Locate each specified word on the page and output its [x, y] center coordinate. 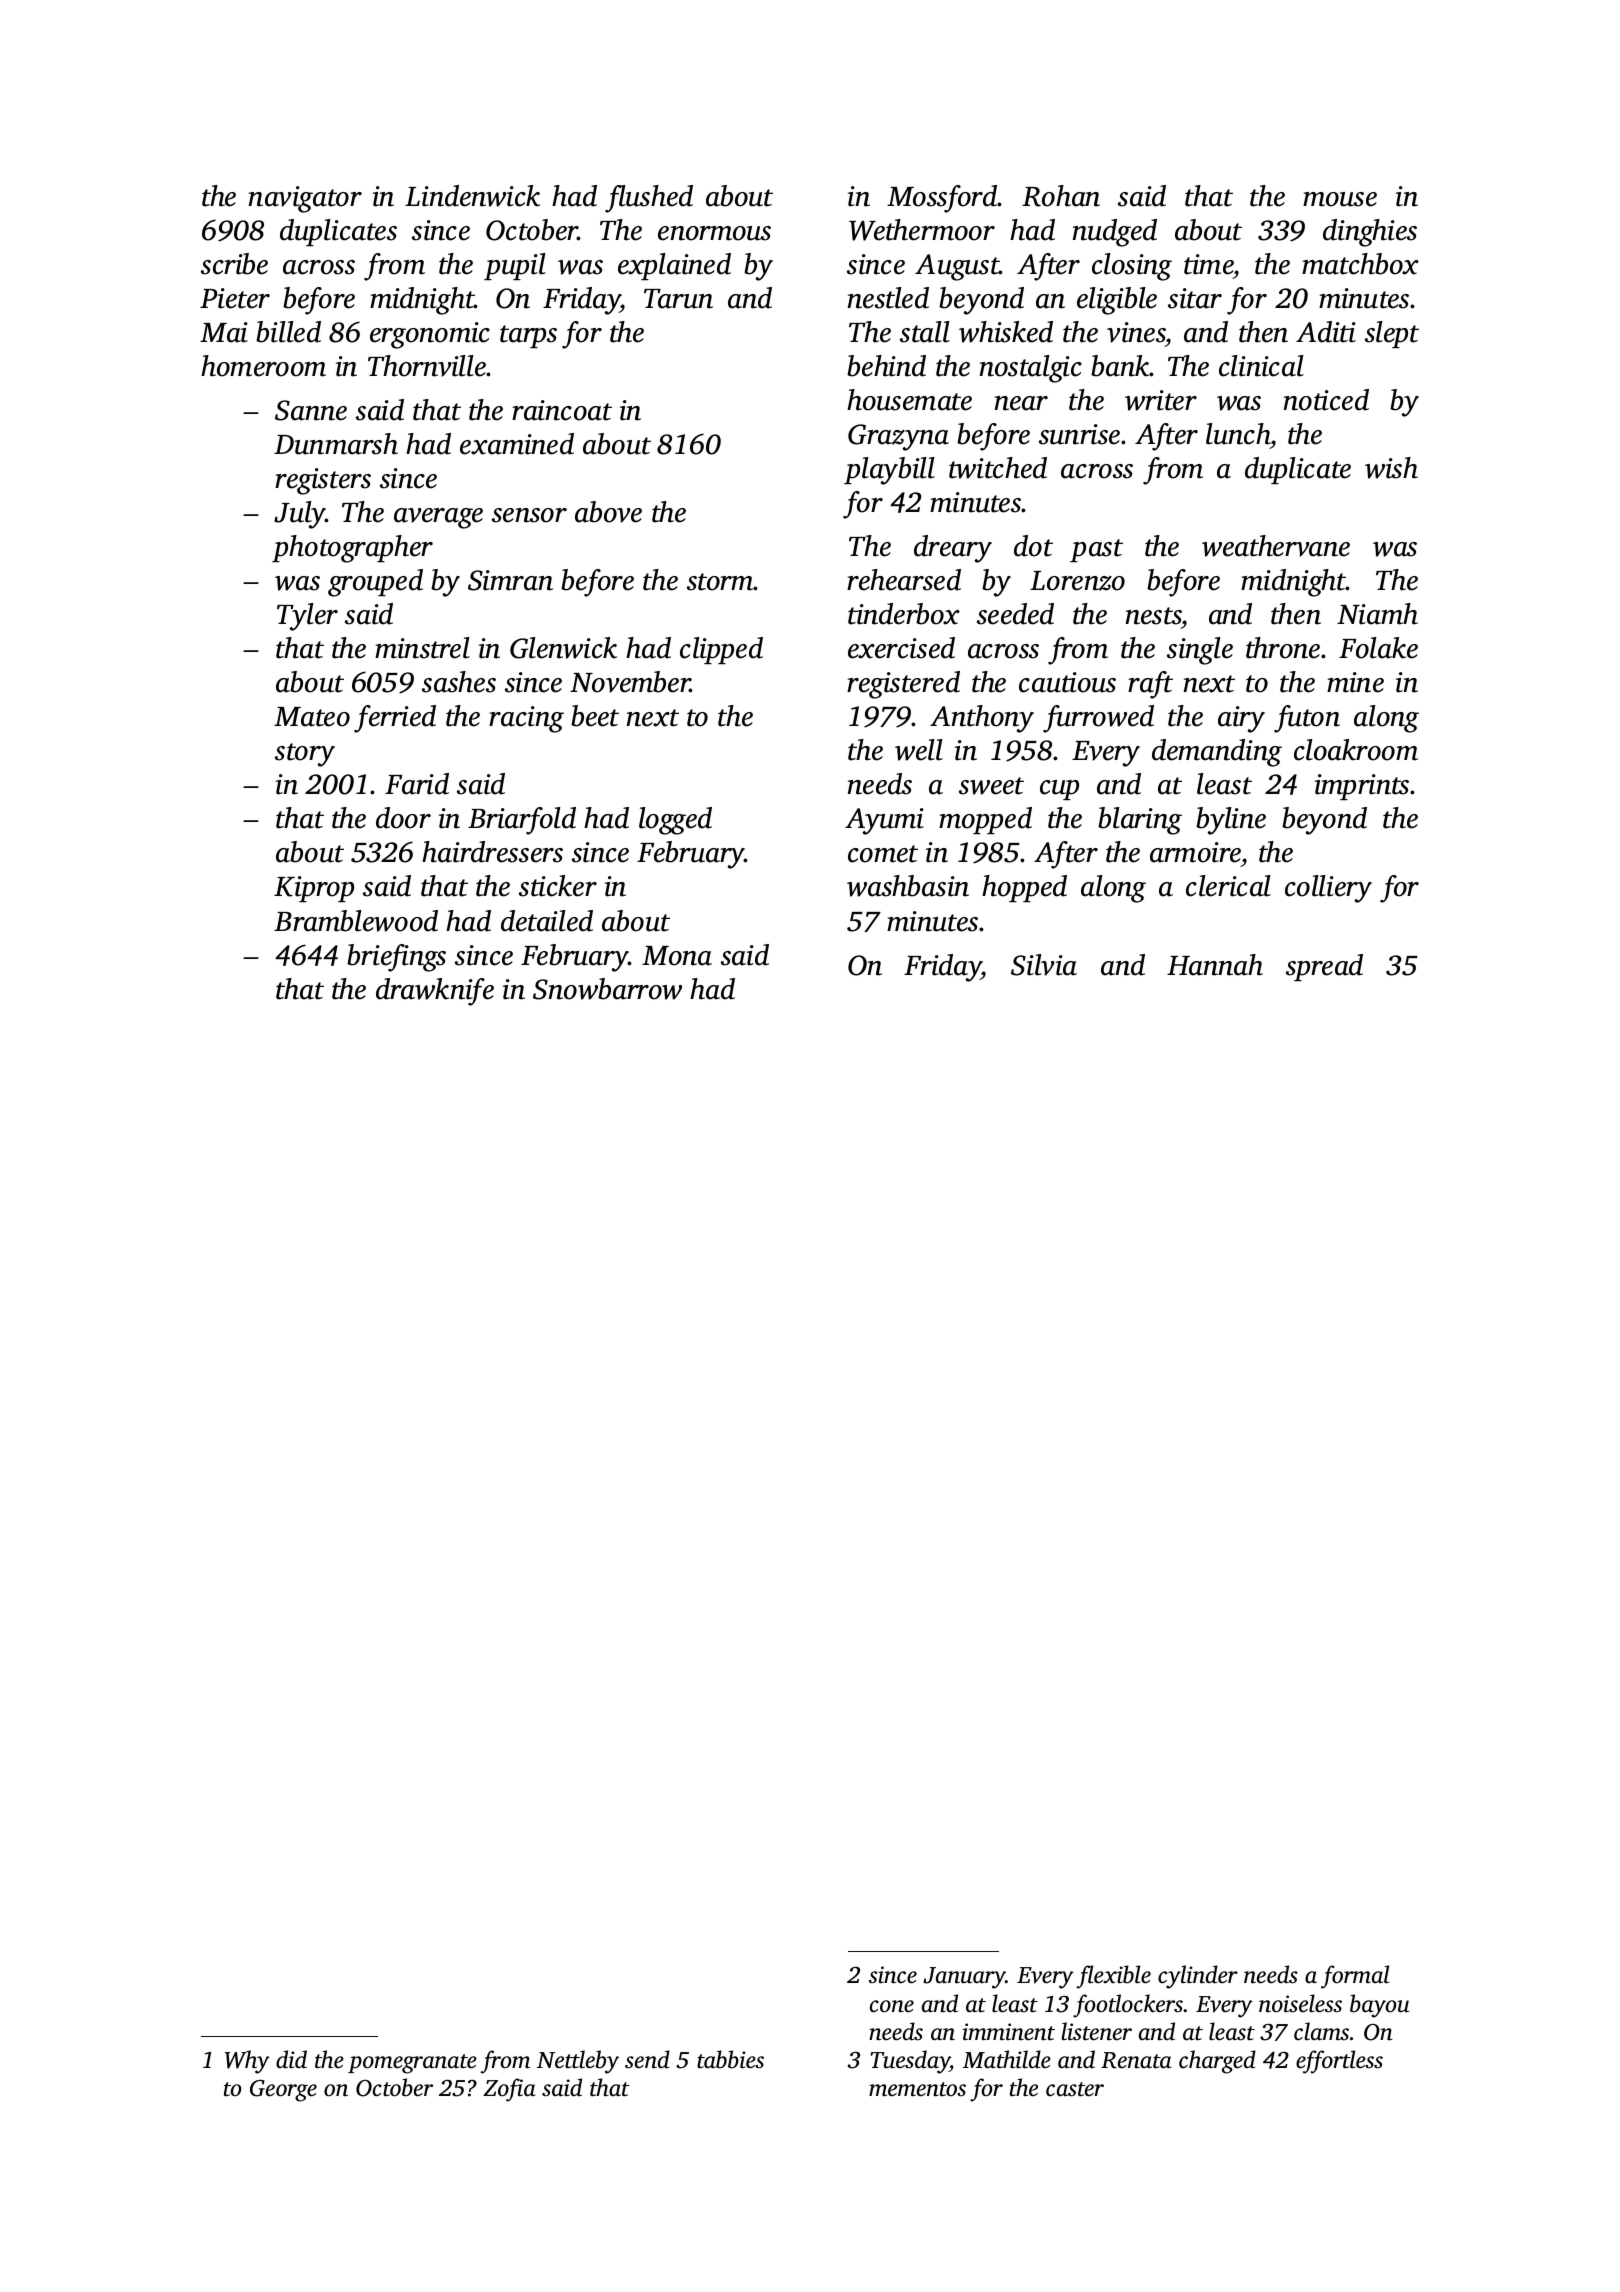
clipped [721, 650]
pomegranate [412, 2064]
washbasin [908, 886]
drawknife [435, 992]
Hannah [1215, 965]
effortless [1339, 2062]
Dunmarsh [336, 444]
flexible [1114, 1977]
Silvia [1044, 965]
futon [1307, 719]
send [647, 2059]
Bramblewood [356, 921]
